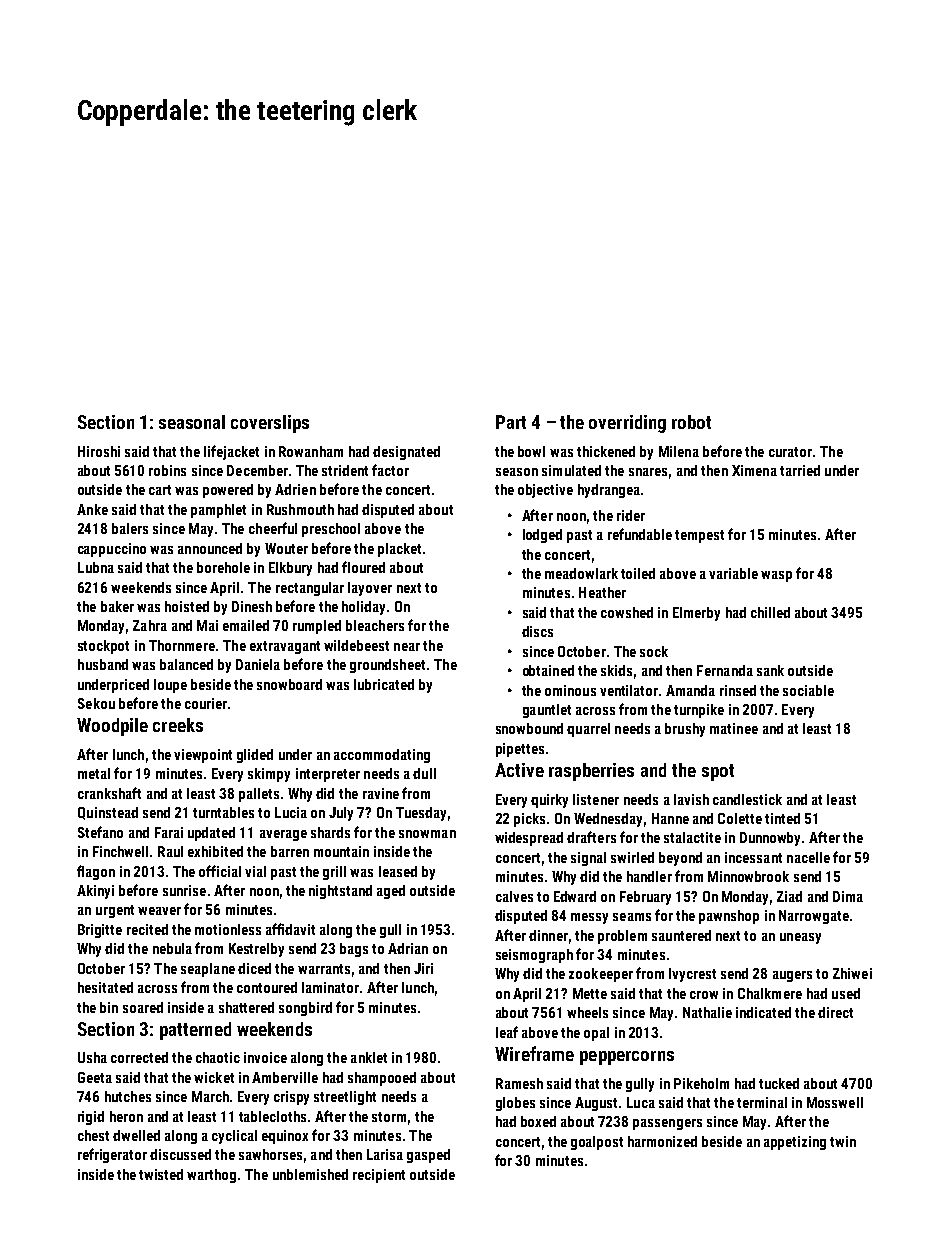 This screenshot has width=952, height=1233. I want to click on sank, so click(770, 670).
